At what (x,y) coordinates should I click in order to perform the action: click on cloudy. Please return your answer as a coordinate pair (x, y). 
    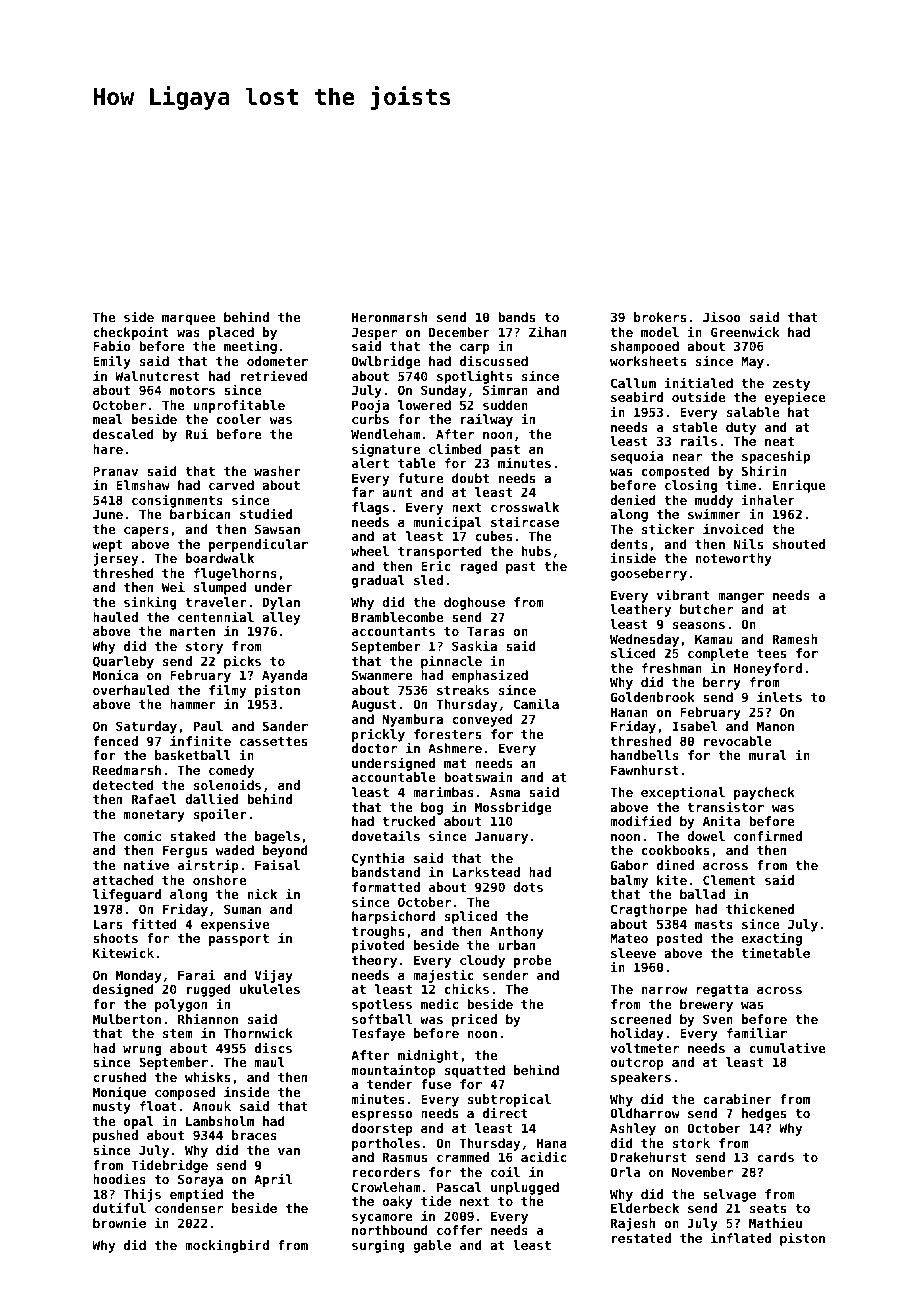
    Looking at the image, I should click on (482, 961).
